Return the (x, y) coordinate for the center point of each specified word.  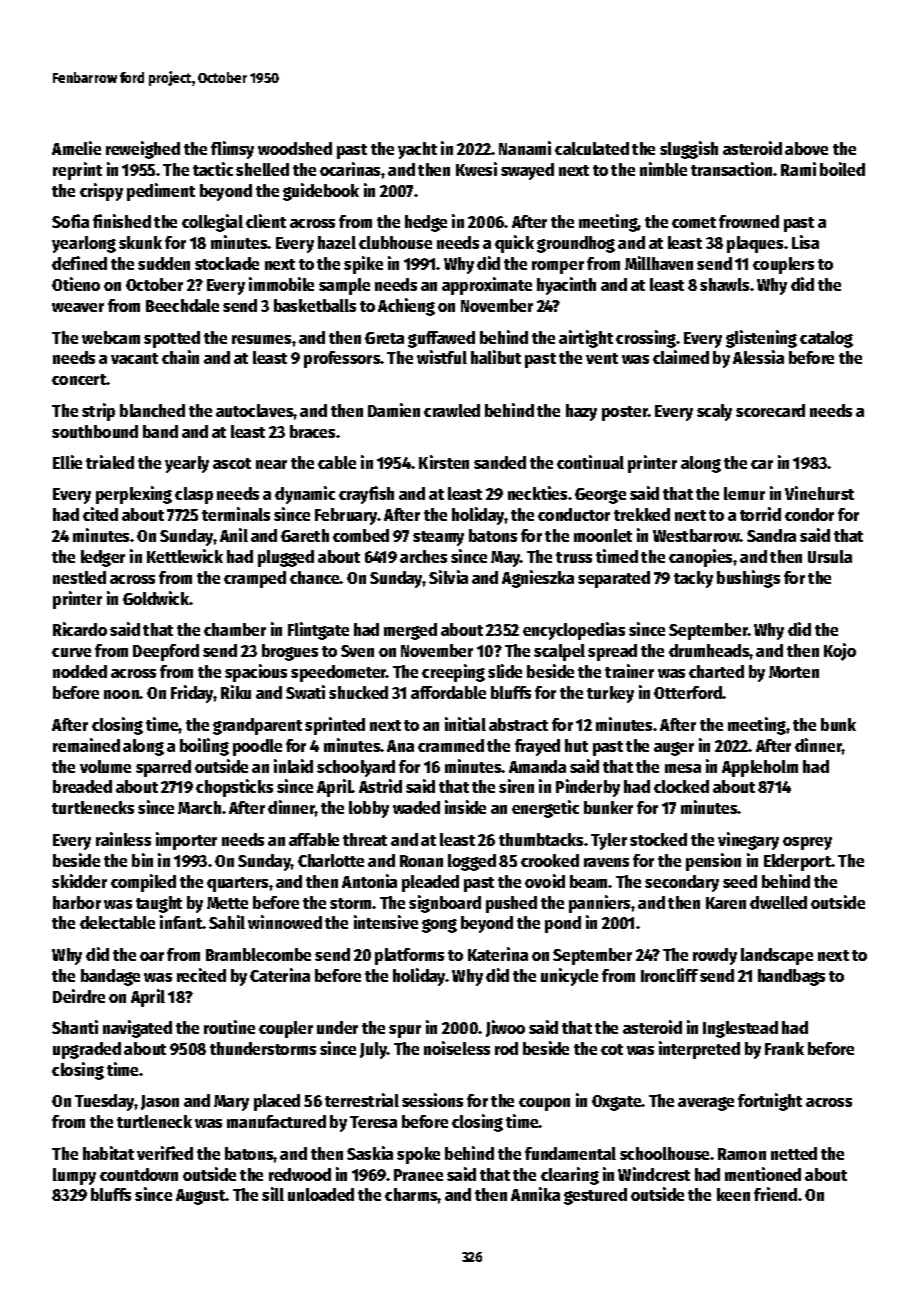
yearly (187, 464)
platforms (409, 956)
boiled (842, 169)
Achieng (406, 307)
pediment (161, 192)
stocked (658, 839)
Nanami (525, 148)
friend (775, 1194)
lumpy (74, 1176)
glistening (761, 339)
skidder (79, 881)
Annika (535, 1194)
